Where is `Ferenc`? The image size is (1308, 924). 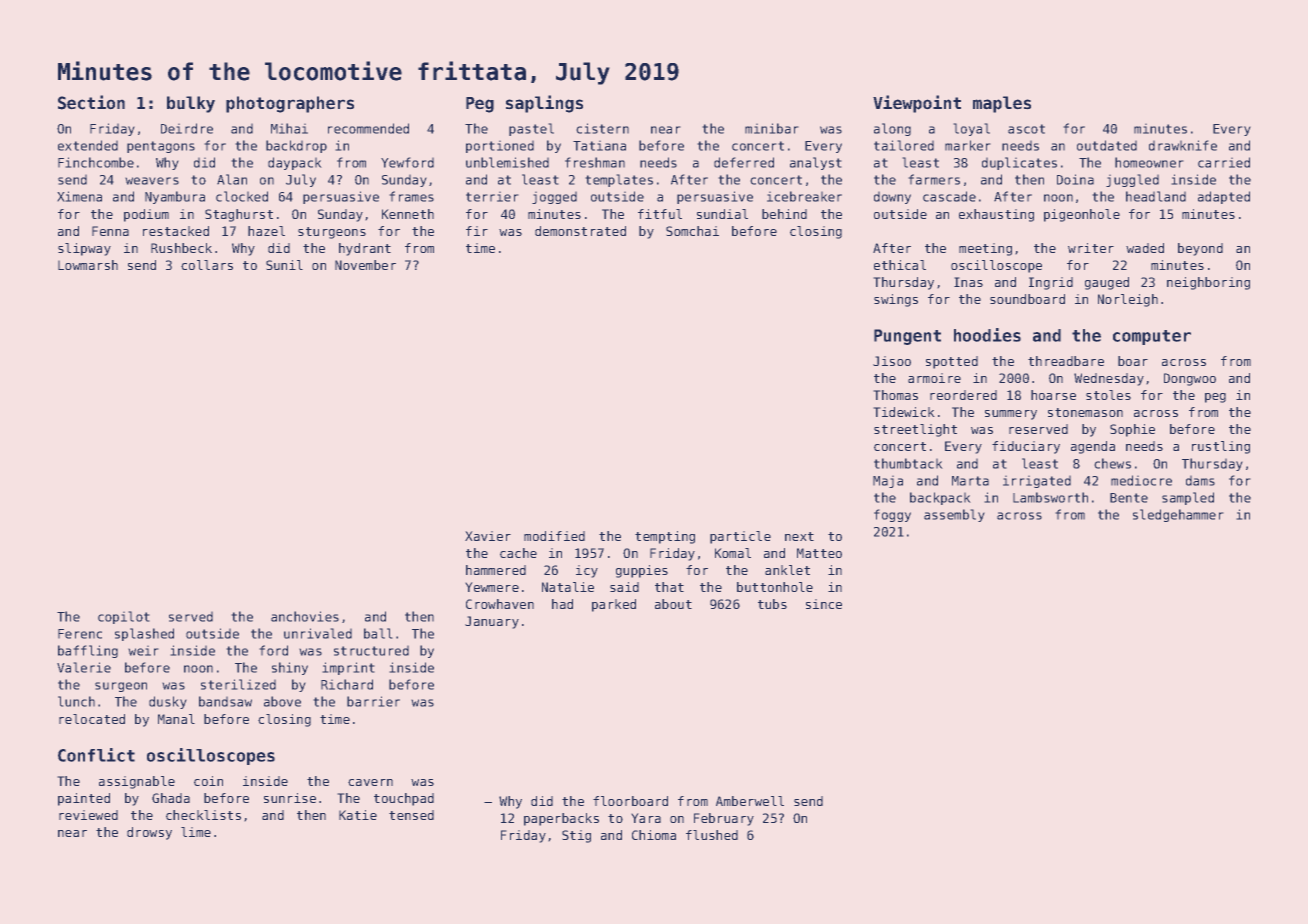
Ferenc is located at coordinates (80, 634).
